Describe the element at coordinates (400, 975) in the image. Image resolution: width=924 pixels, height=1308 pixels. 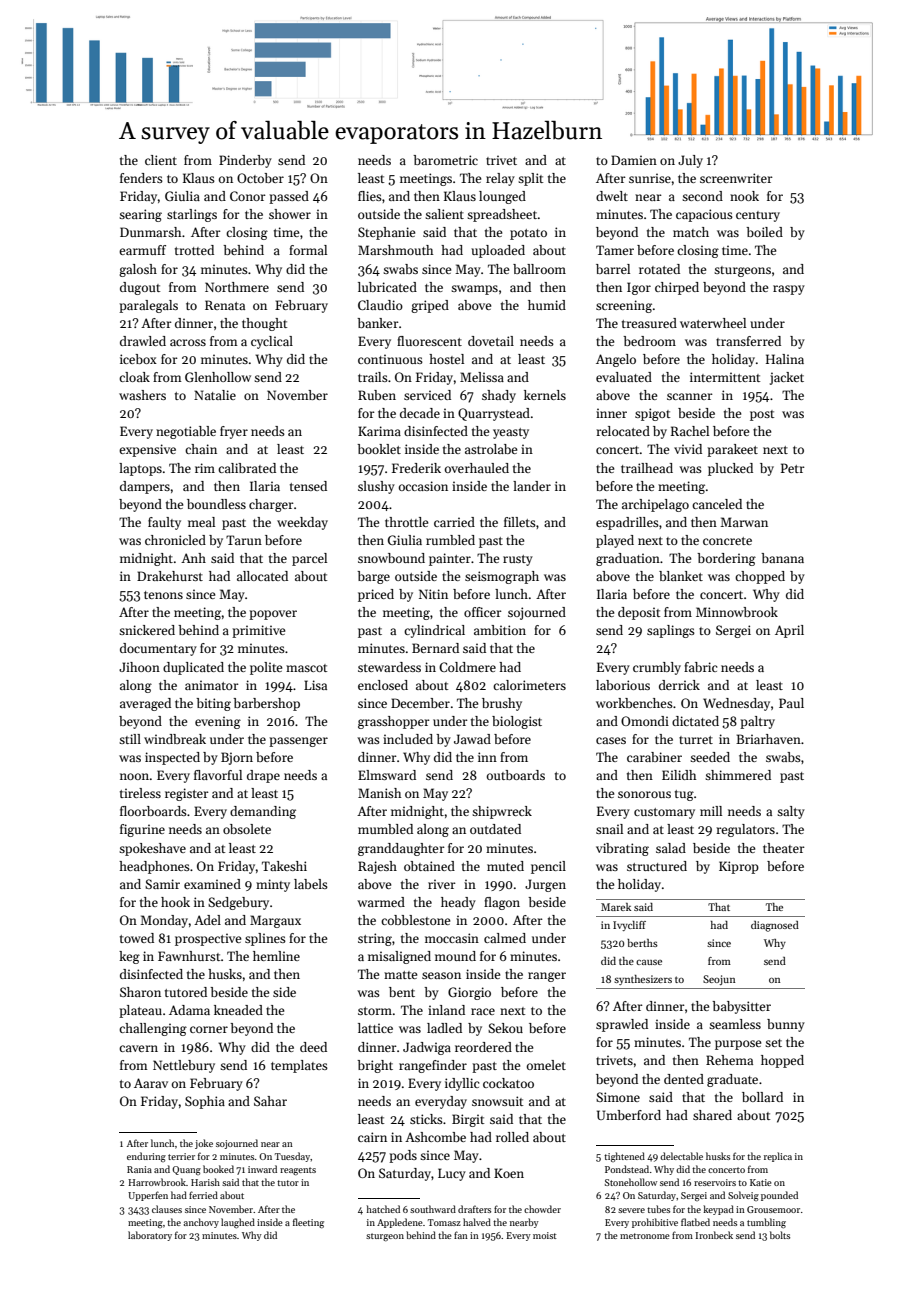
I see `matte` at that location.
